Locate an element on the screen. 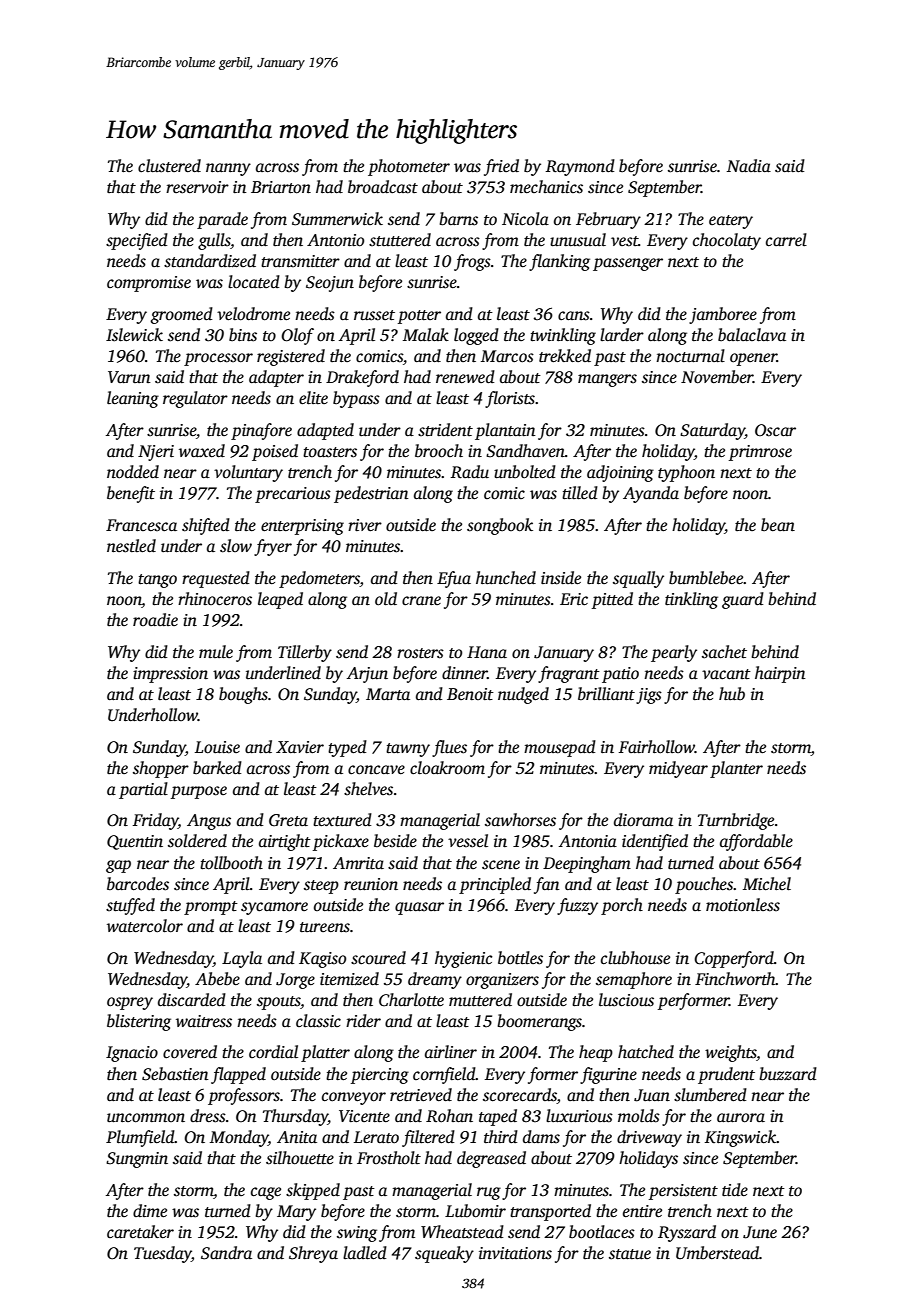 Image resolution: width=924 pixels, height=1314 pixels. clubhouse is located at coordinates (635, 958).
